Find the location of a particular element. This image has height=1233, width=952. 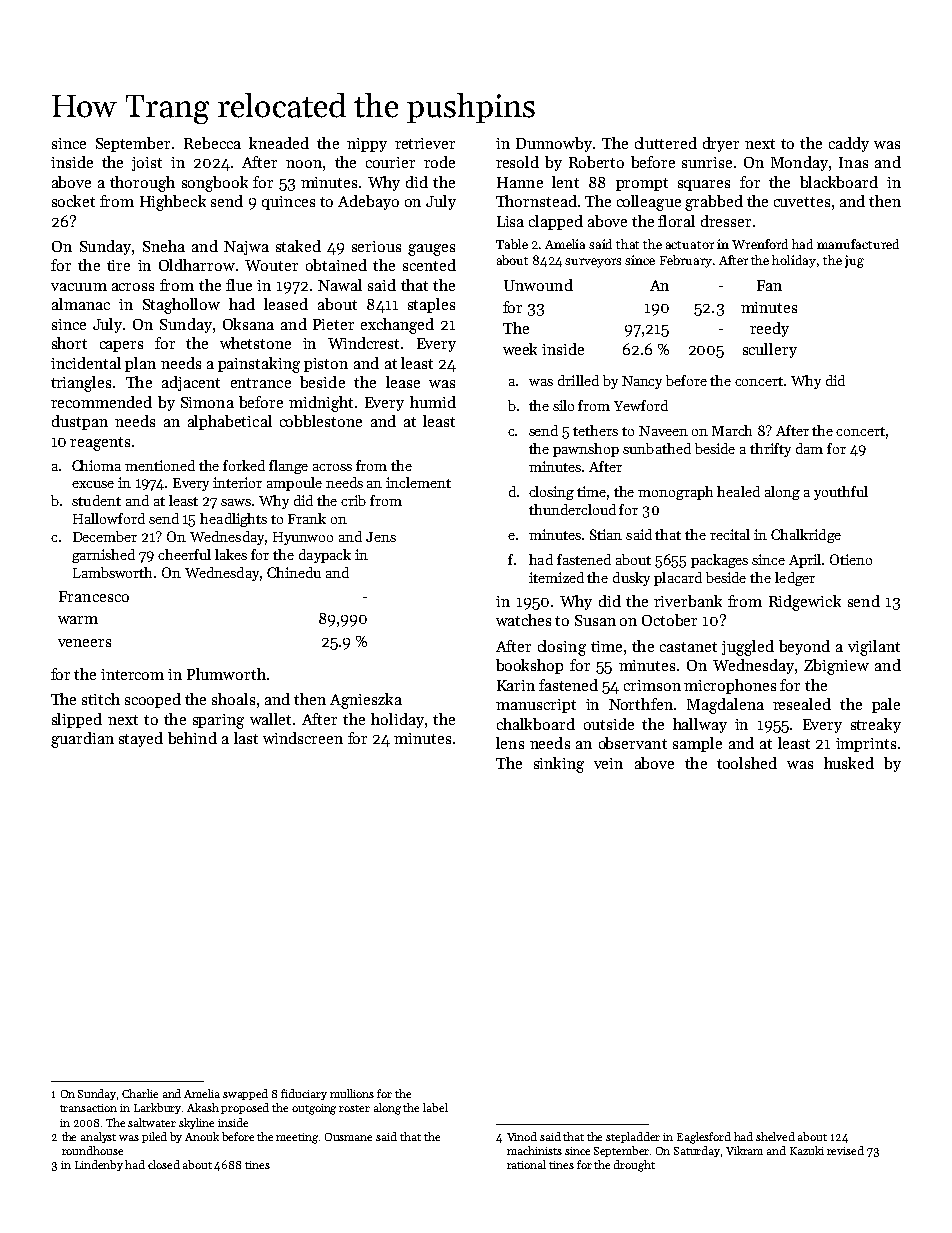

actuator is located at coordinates (690, 245).
